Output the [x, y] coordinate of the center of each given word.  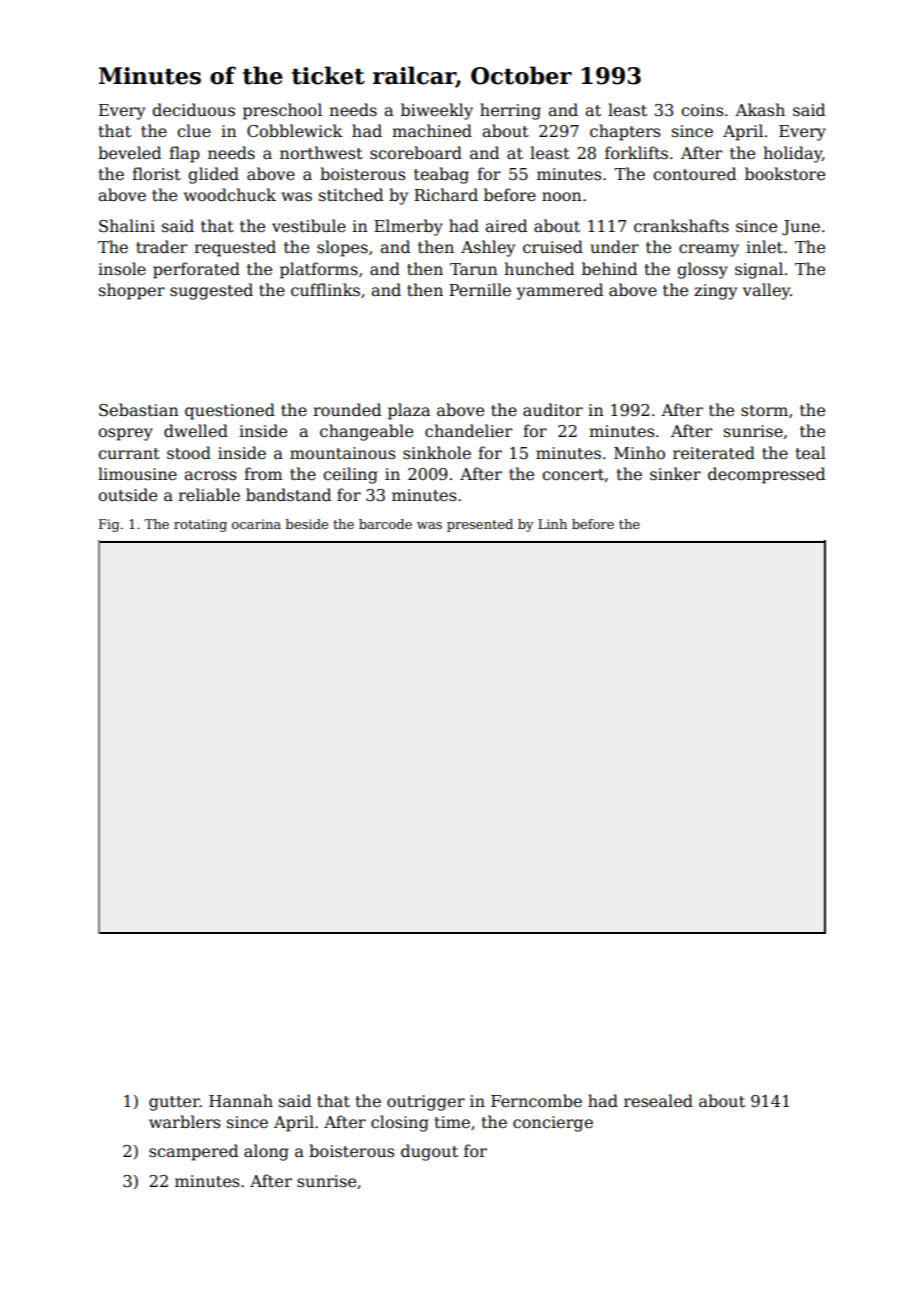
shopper [132, 291]
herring [510, 111]
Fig [109, 525]
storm [764, 411]
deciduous [193, 110]
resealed [658, 1101]
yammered [560, 291]
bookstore [785, 174]
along [266, 1152]
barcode [385, 524]
